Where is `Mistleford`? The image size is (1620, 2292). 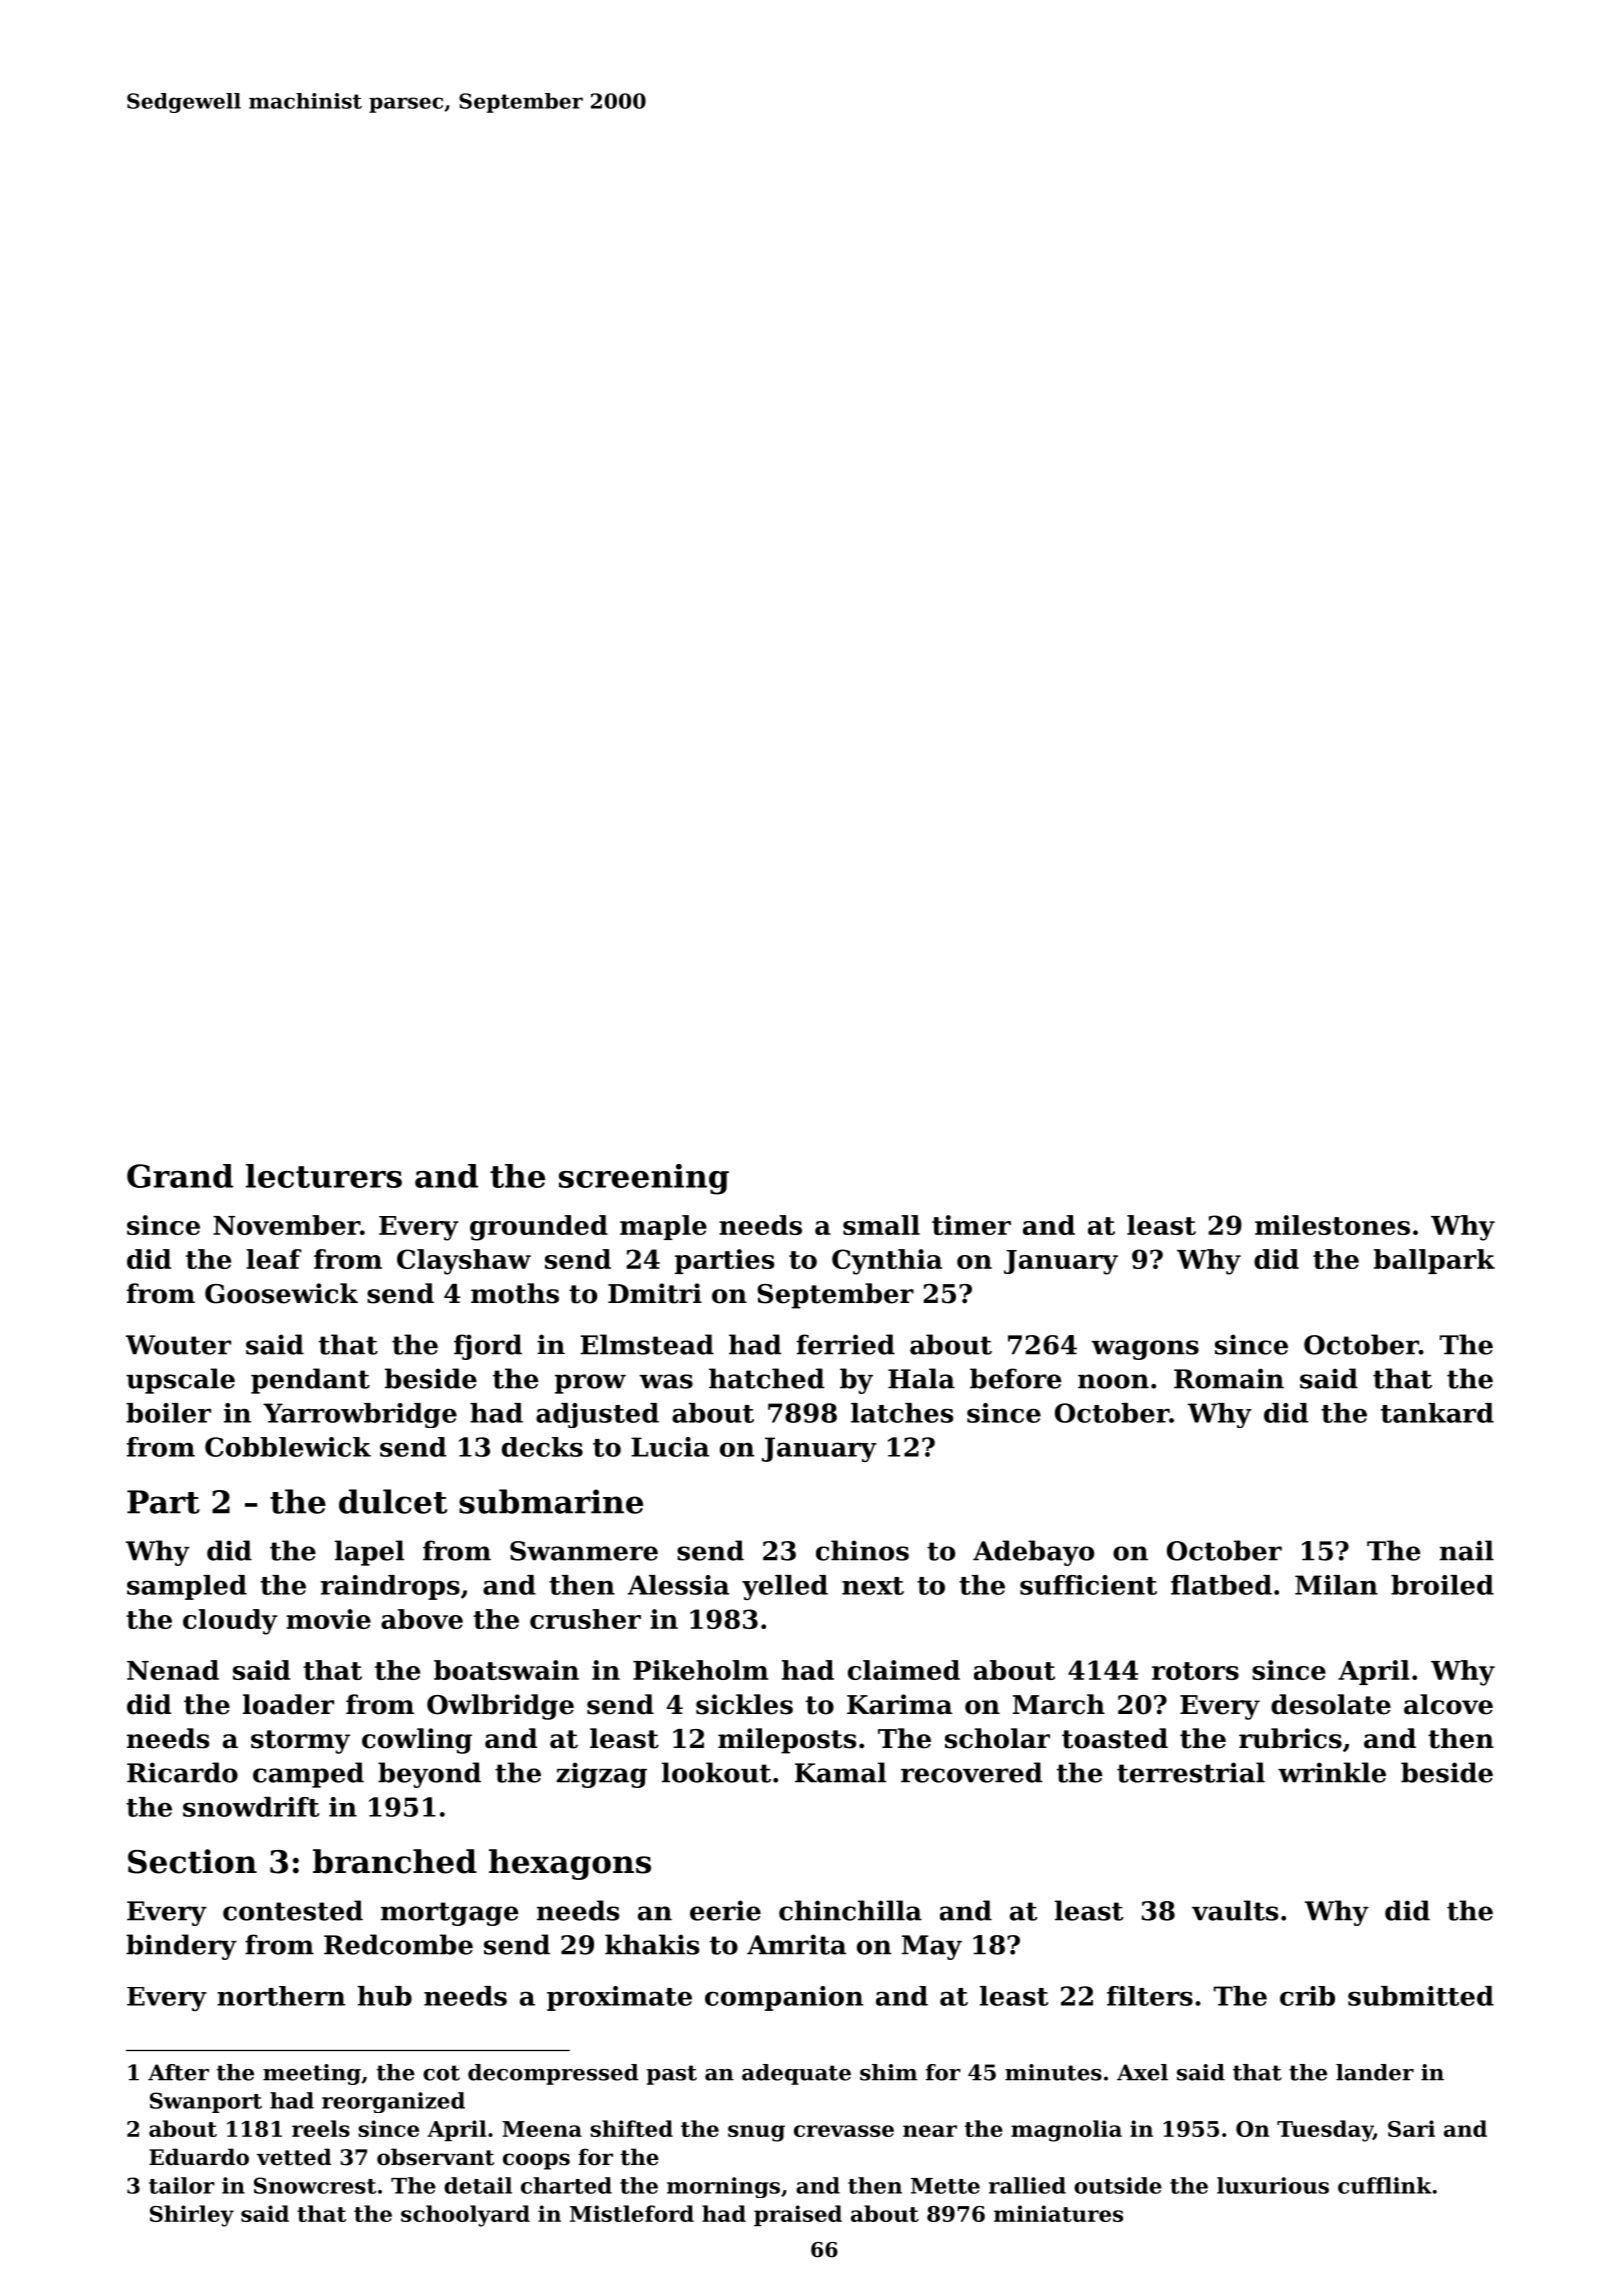 Mistleford is located at coordinates (632, 2213).
